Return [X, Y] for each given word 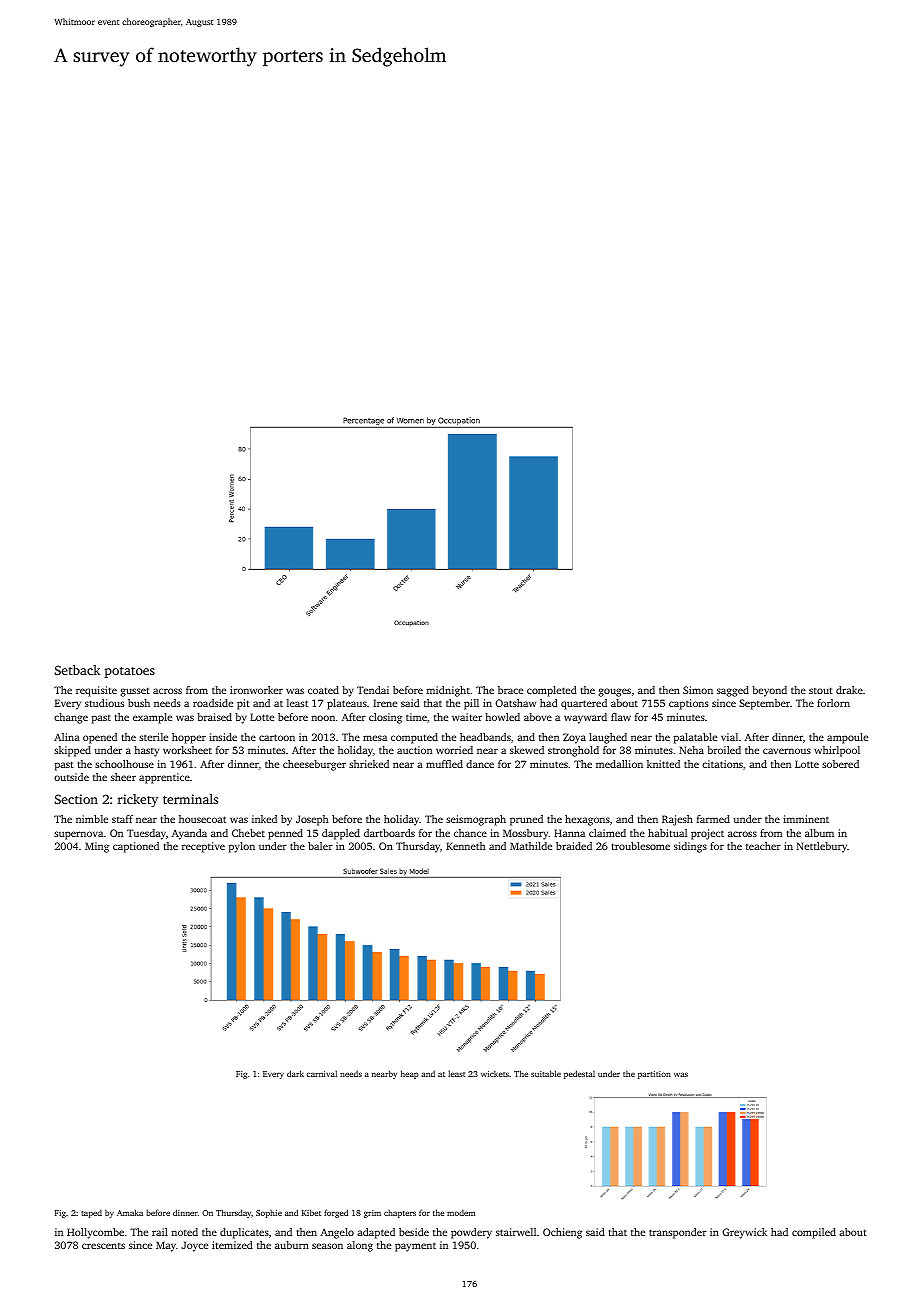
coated [323, 690]
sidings [690, 847]
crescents [103, 1246]
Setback [77, 670]
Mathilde [531, 846]
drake [849, 690]
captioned [136, 847]
